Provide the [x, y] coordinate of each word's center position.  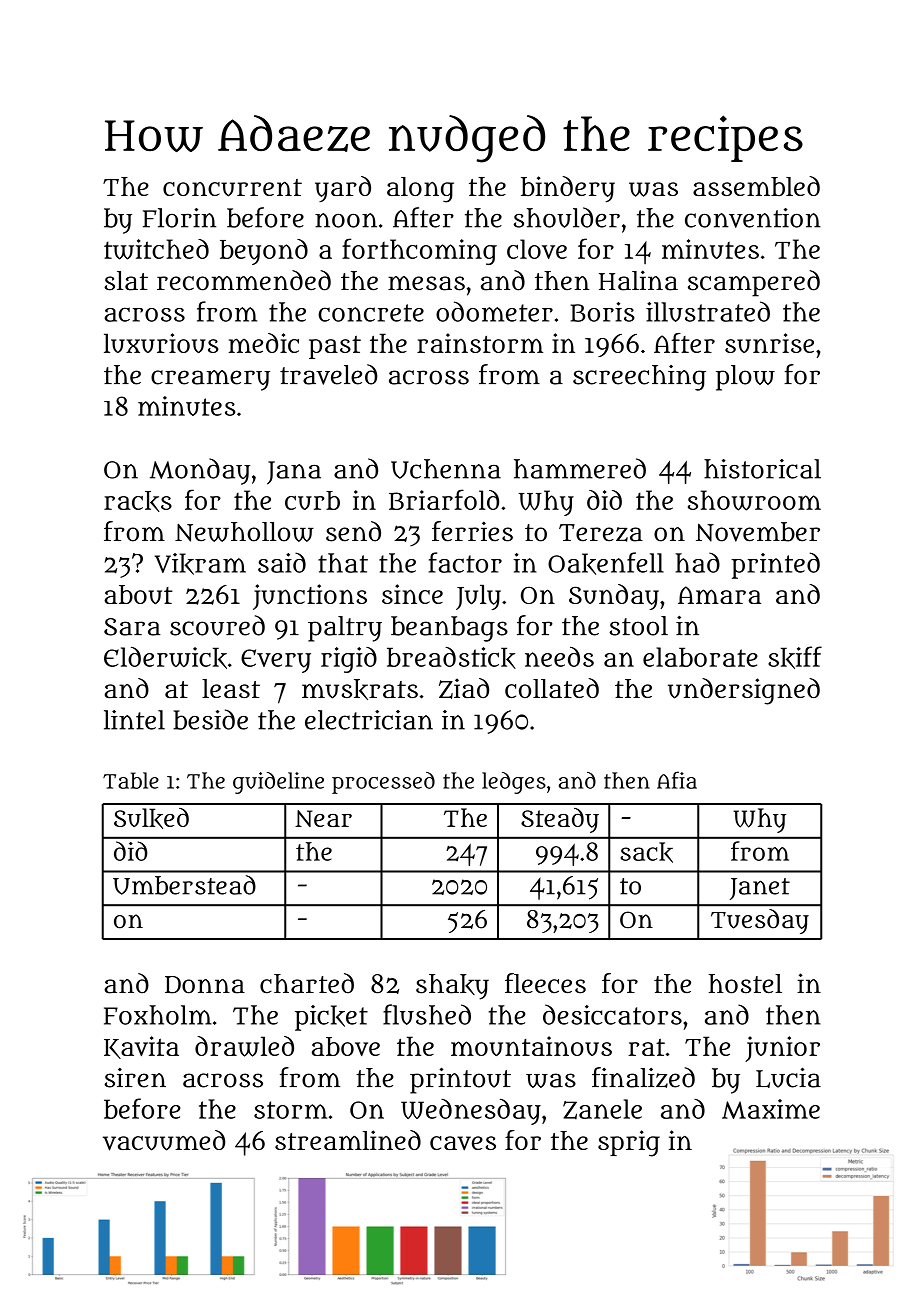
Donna [205, 985]
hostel [745, 984]
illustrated [708, 311]
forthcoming [419, 251]
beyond [264, 252]
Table [131, 780]
